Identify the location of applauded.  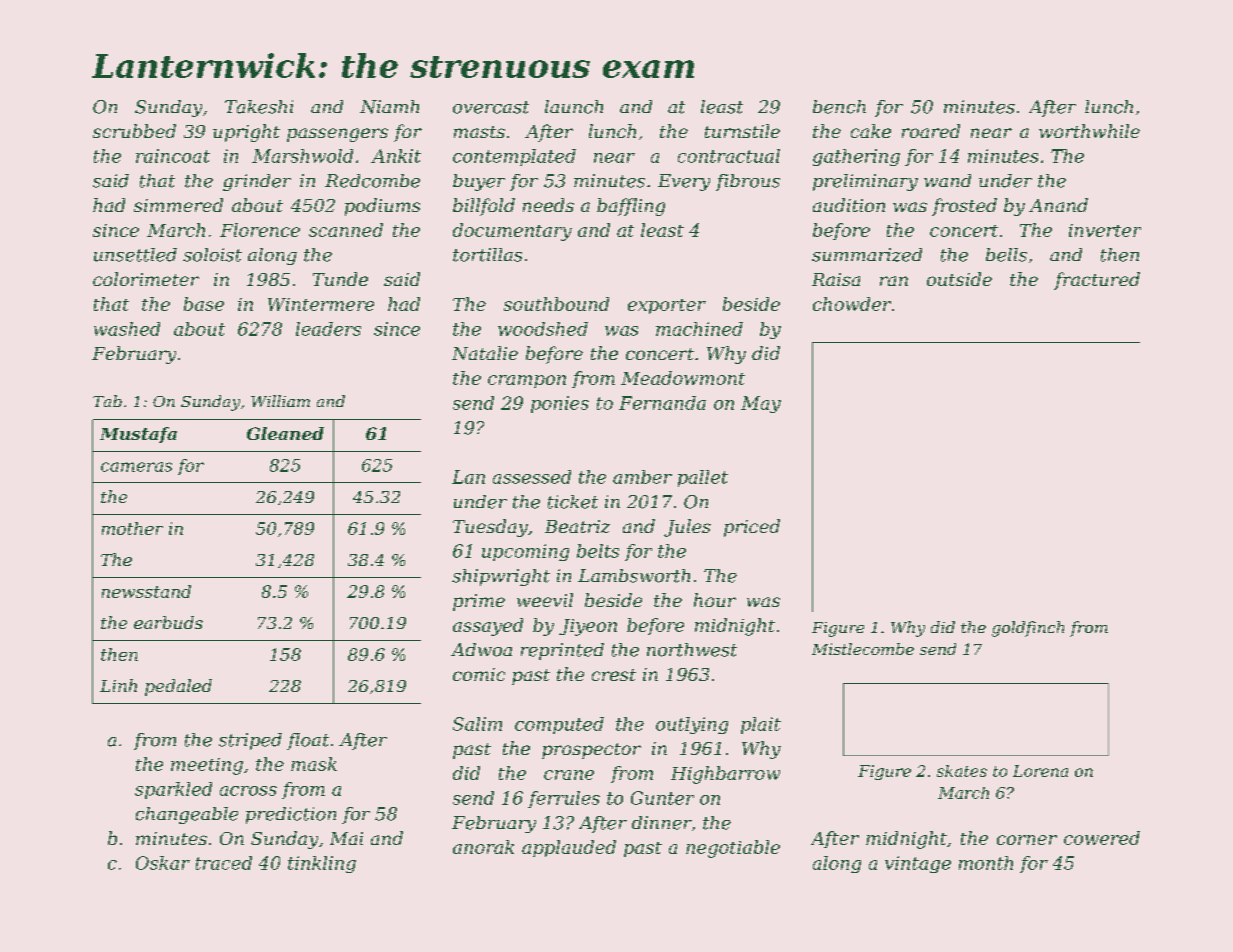
(569, 848).
